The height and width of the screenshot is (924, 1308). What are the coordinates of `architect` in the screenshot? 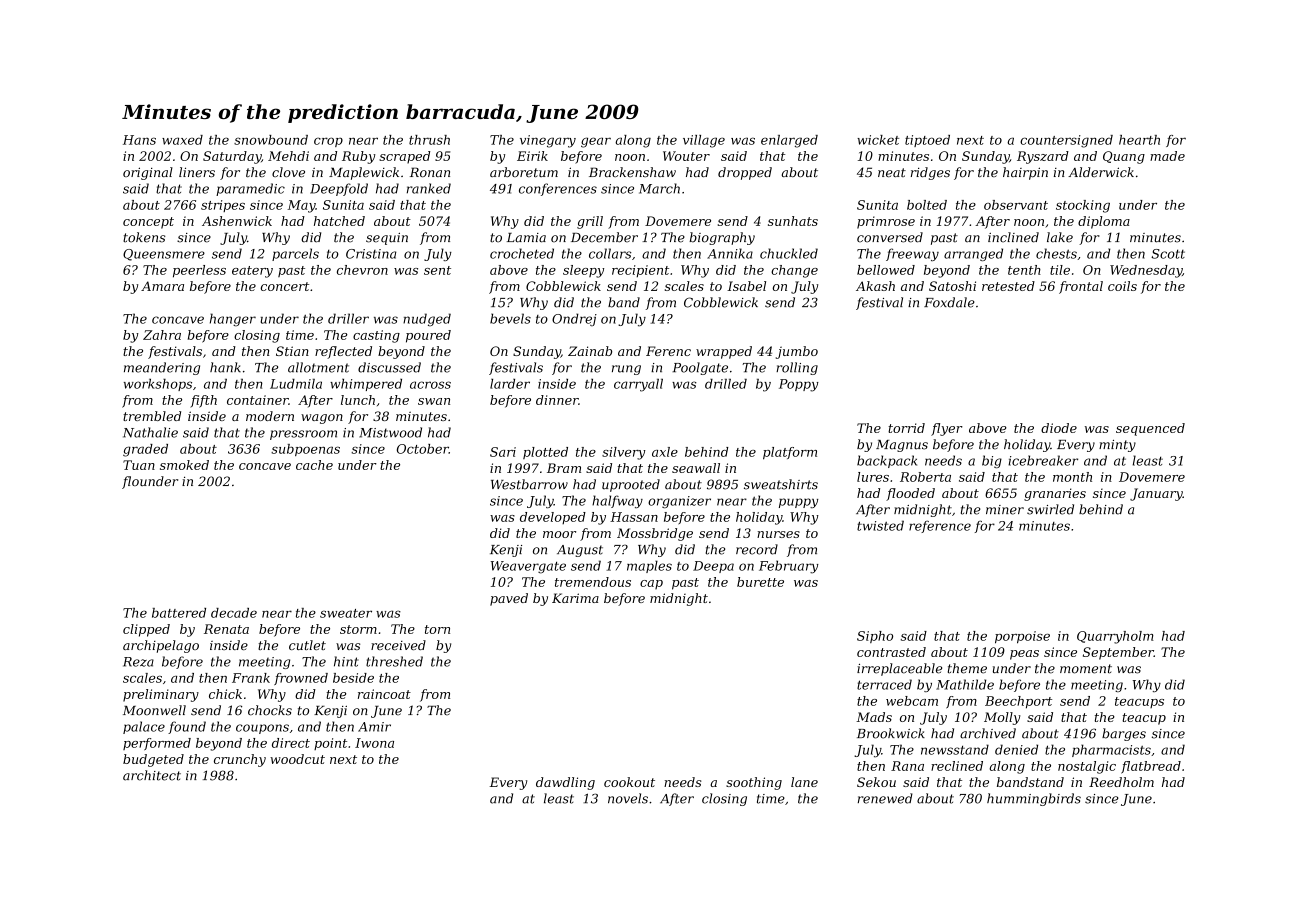 It's located at (152, 775).
